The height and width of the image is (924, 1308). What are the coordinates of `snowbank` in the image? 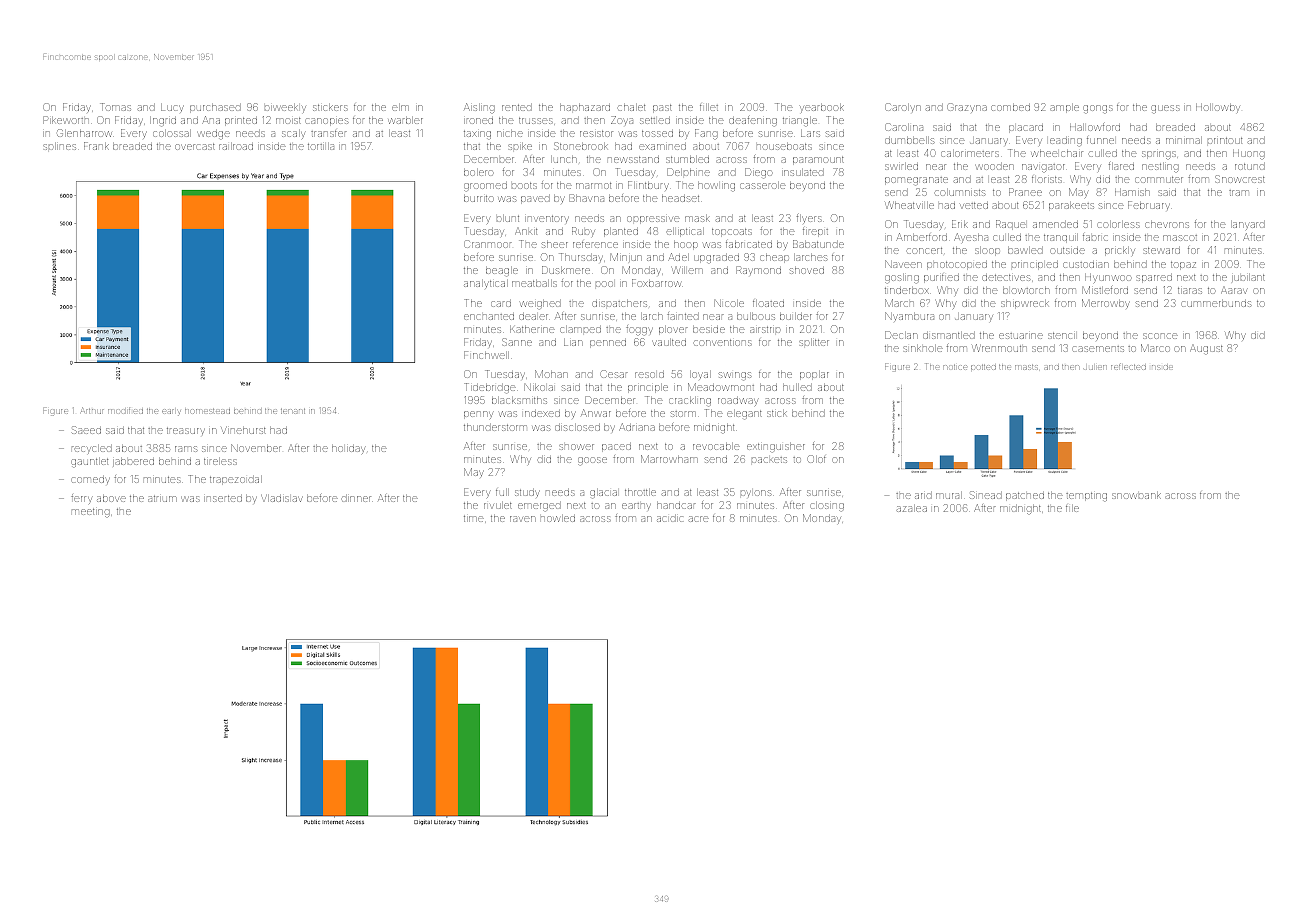 It's located at (1136, 495).
